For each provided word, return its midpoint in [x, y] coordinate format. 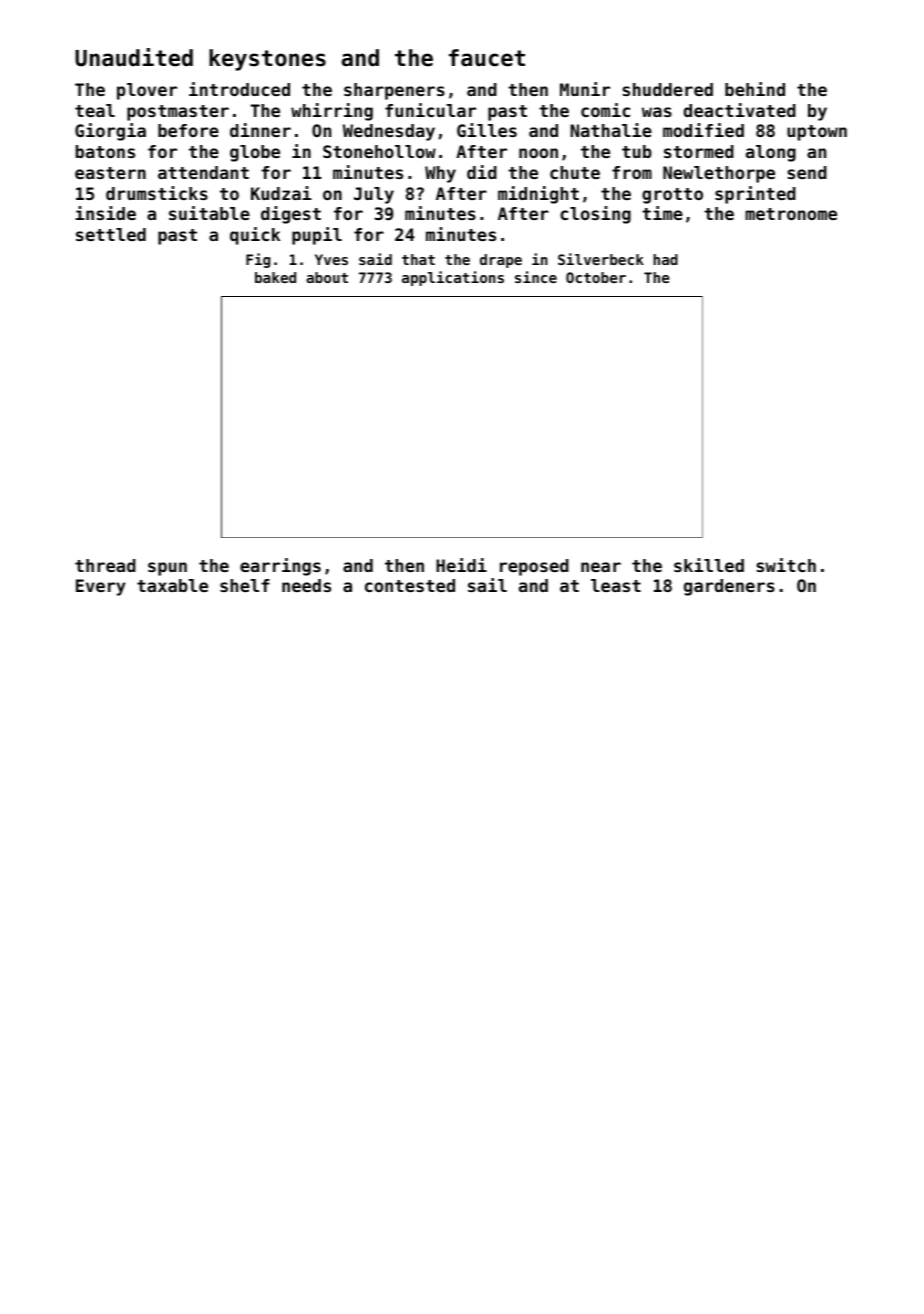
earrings [280, 567]
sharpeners [394, 91]
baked [275, 277]
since [536, 277]
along [771, 153]
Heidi [461, 565]
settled [111, 234]
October [596, 277]
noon [538, 153]
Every [101, 587]
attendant [203, 172]
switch [786, 565]
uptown [817, 133]
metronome [791, 214]
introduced [239, 89]
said [375, 259]
